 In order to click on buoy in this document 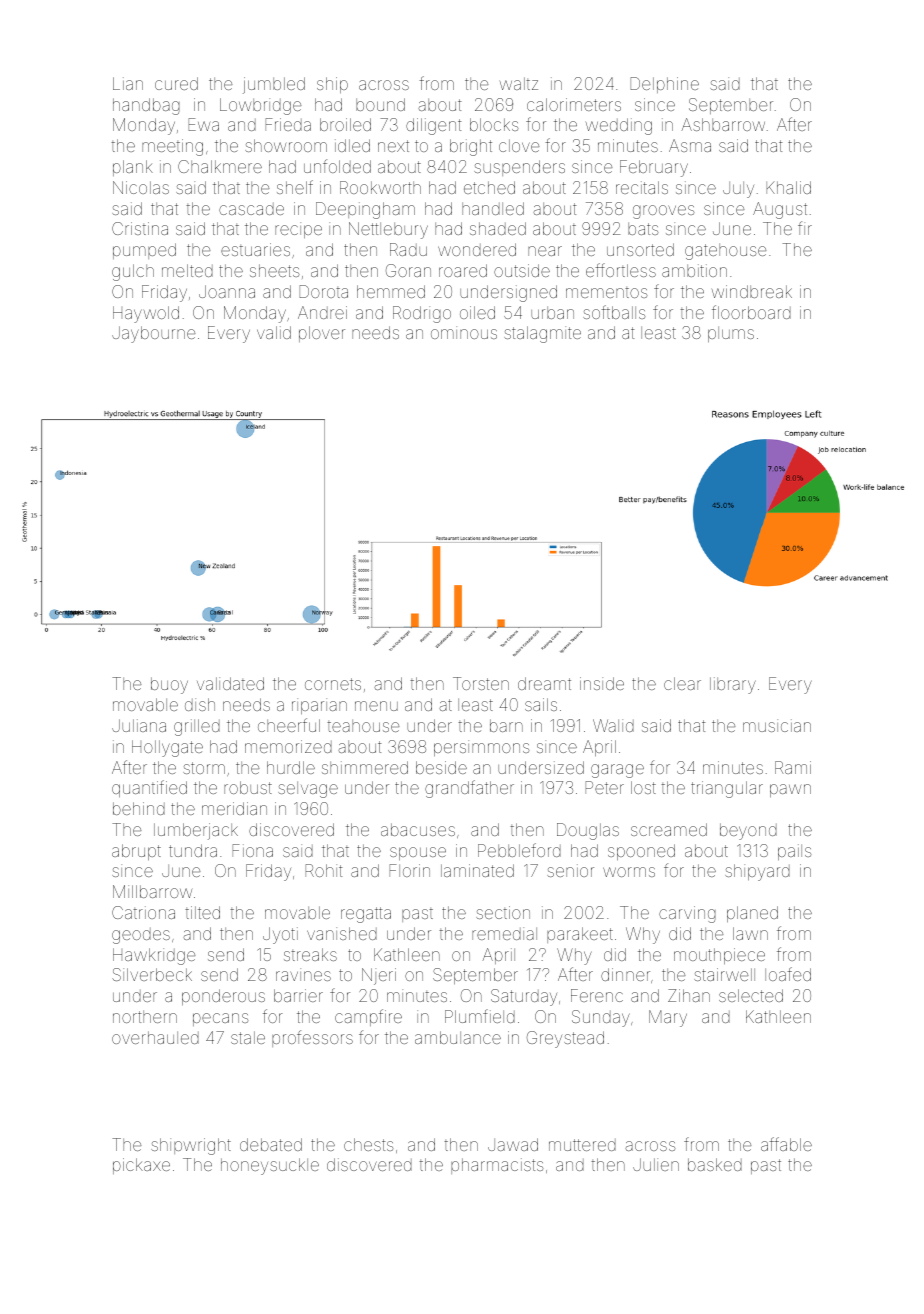, I will do `click(169, 685)`.
